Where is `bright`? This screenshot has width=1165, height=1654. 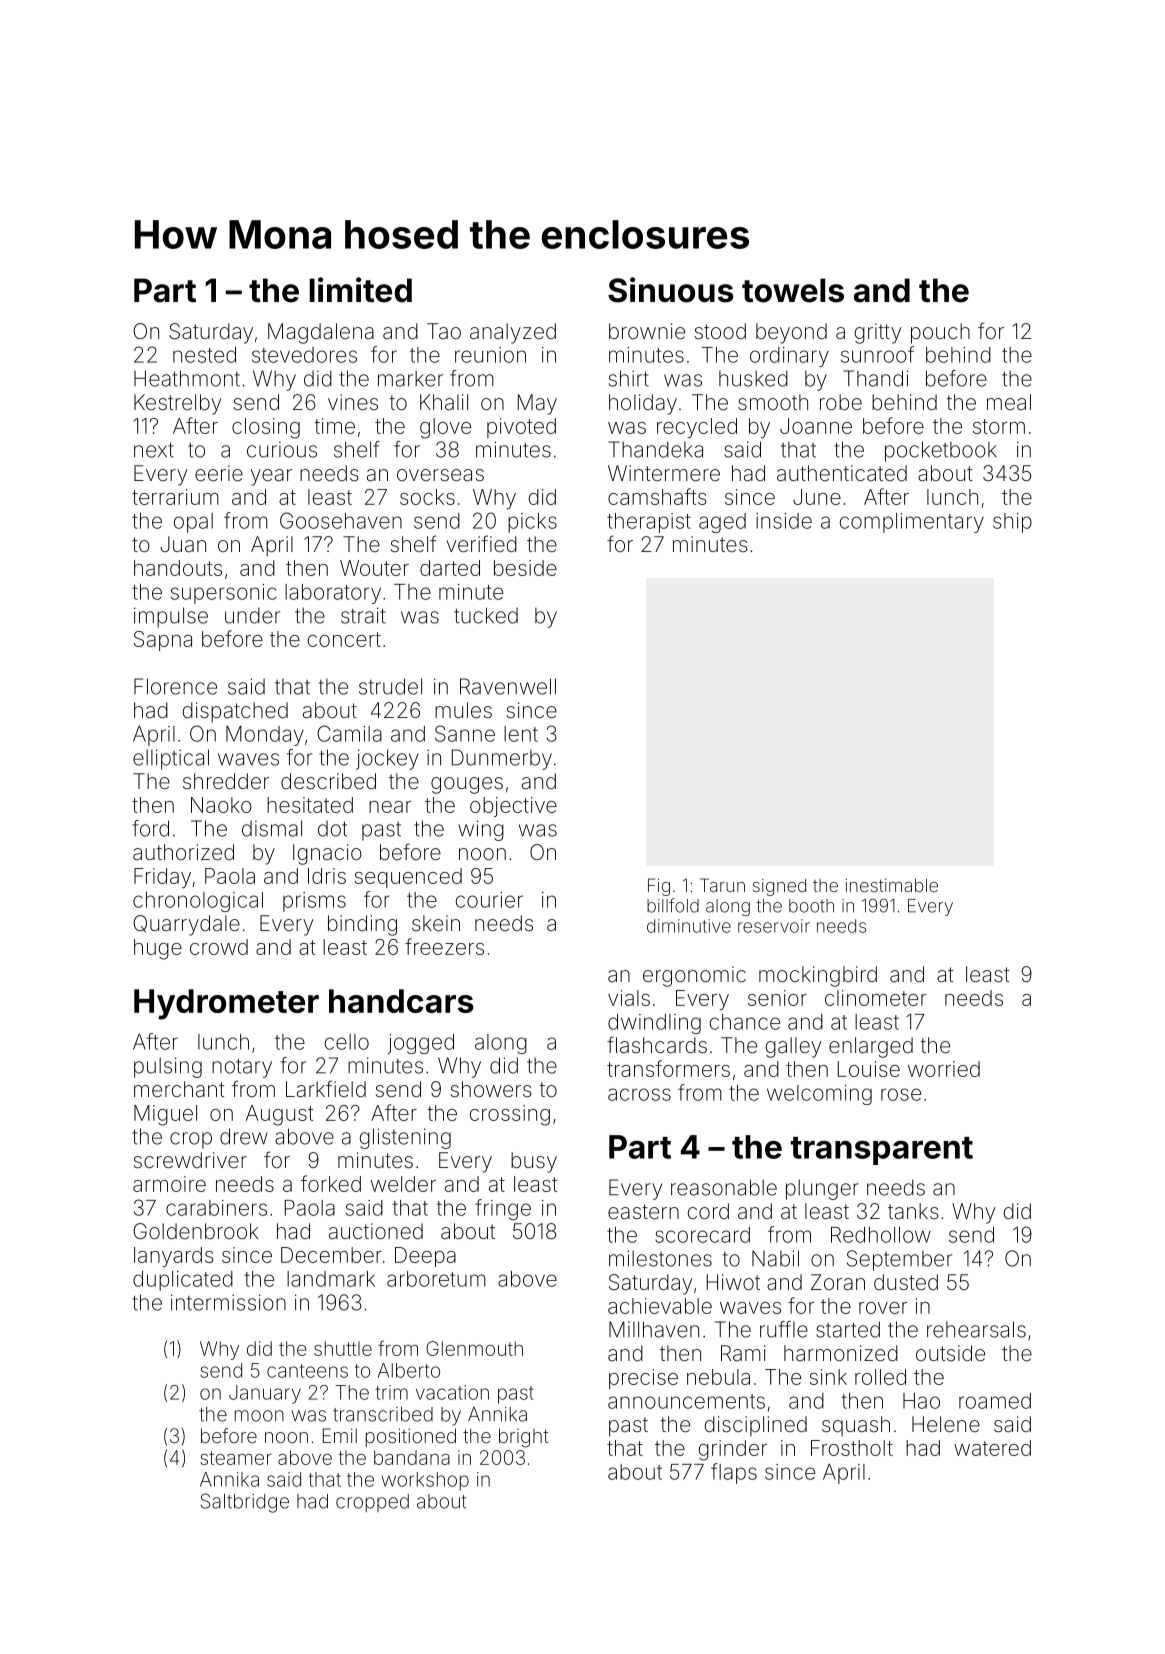
bright is located at coordinates (524, 1438).
